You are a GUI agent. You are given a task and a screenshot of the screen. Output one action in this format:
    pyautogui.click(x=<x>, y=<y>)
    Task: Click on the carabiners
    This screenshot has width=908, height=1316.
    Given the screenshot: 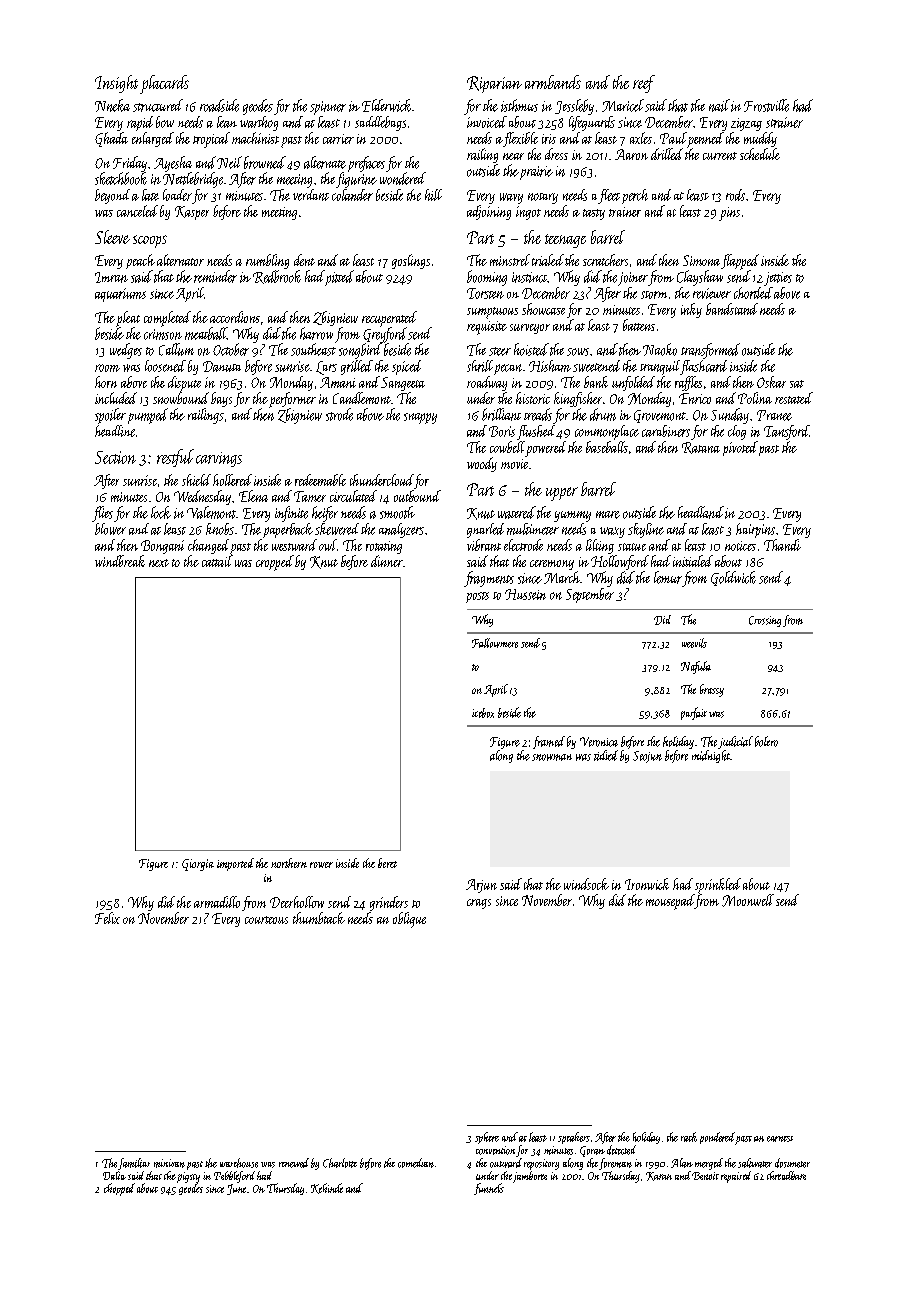 What is the action you would take?
    pyautogui.click(x=666, y=431)
